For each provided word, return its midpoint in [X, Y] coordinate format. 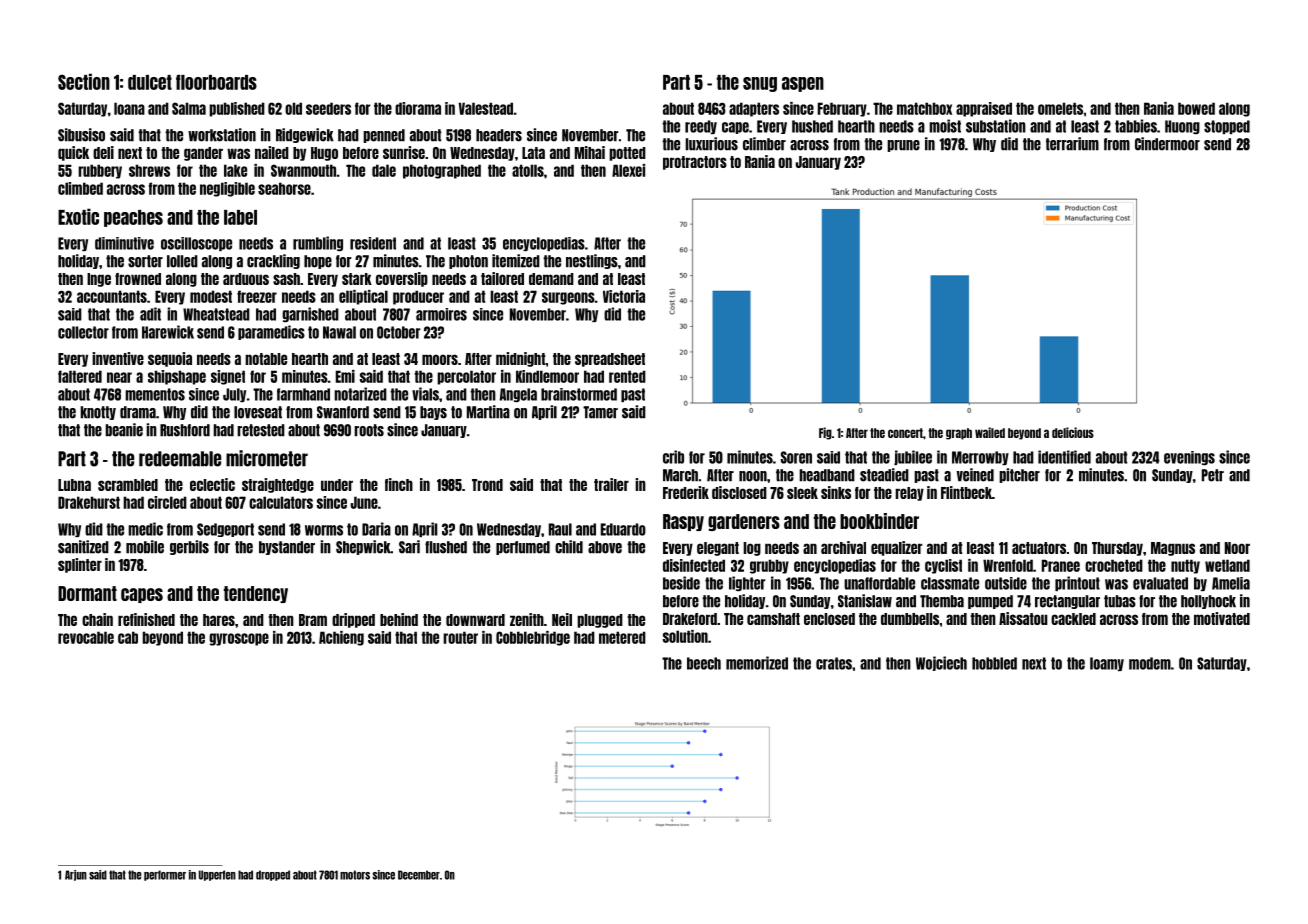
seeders [328, 108]
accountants [112, 296]
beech [704, 663]
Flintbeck [966, 492]
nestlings [592, 261]
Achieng [341, 638]
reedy [701, 127]
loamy [1107, 664]
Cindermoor [1167, 144]
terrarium [1072, 144]
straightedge [278, 485]
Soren [796, 457]
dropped [273, 875]
